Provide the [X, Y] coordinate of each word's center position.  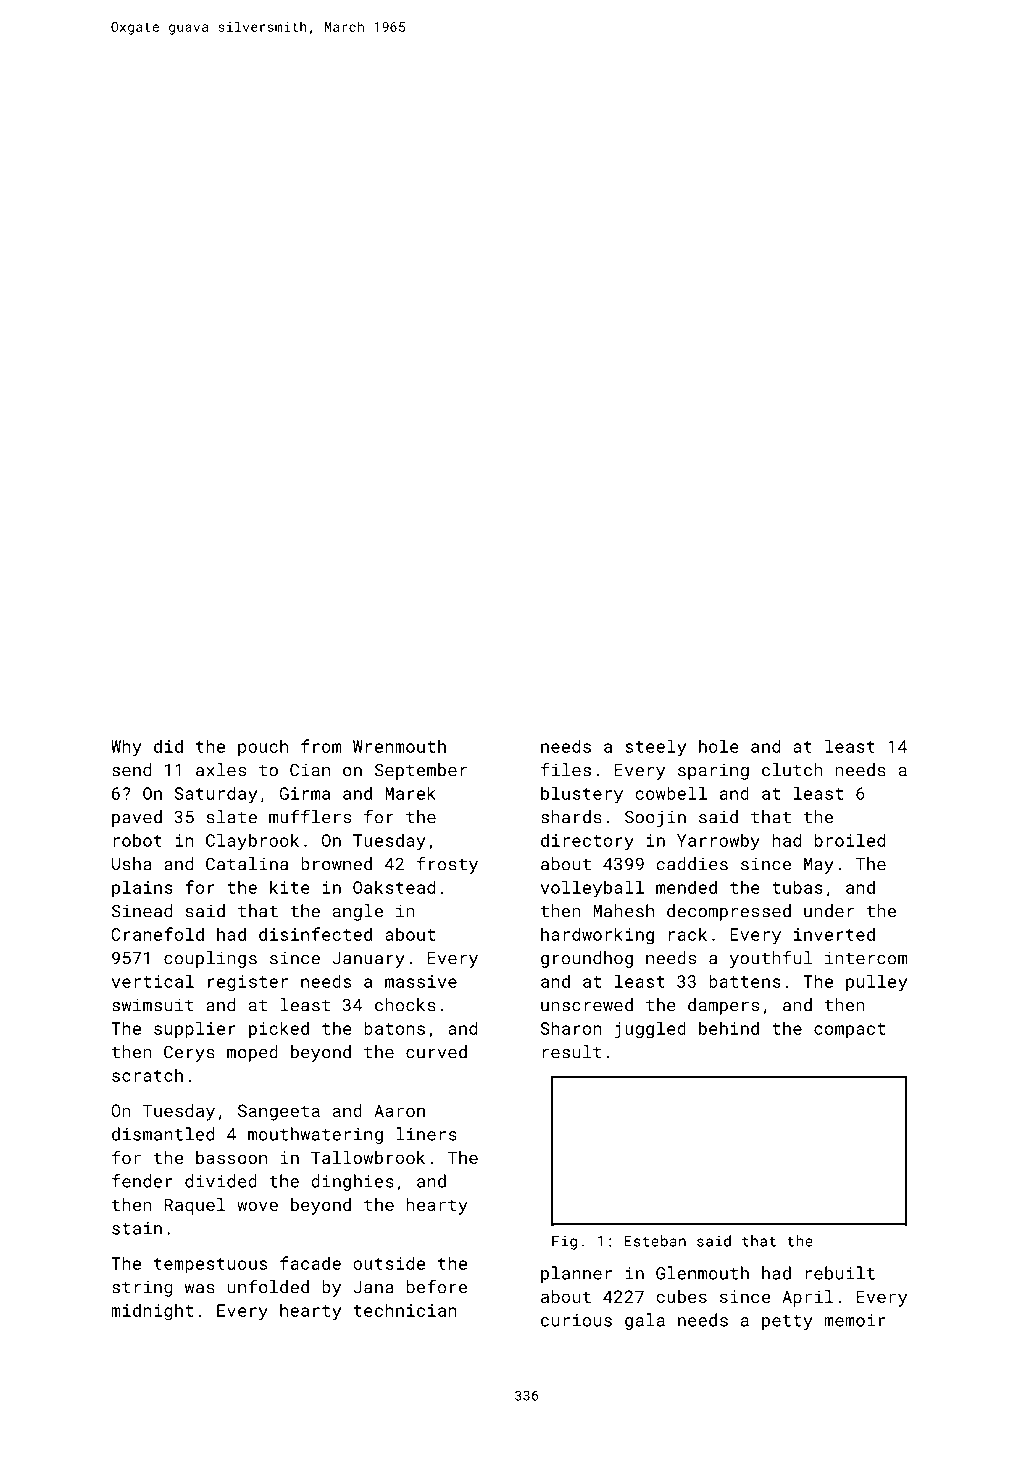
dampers [723, 1006]
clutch [792, 770]
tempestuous [210, 1266]
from [321, 746]
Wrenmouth [399, 746]
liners [426, 1134]
